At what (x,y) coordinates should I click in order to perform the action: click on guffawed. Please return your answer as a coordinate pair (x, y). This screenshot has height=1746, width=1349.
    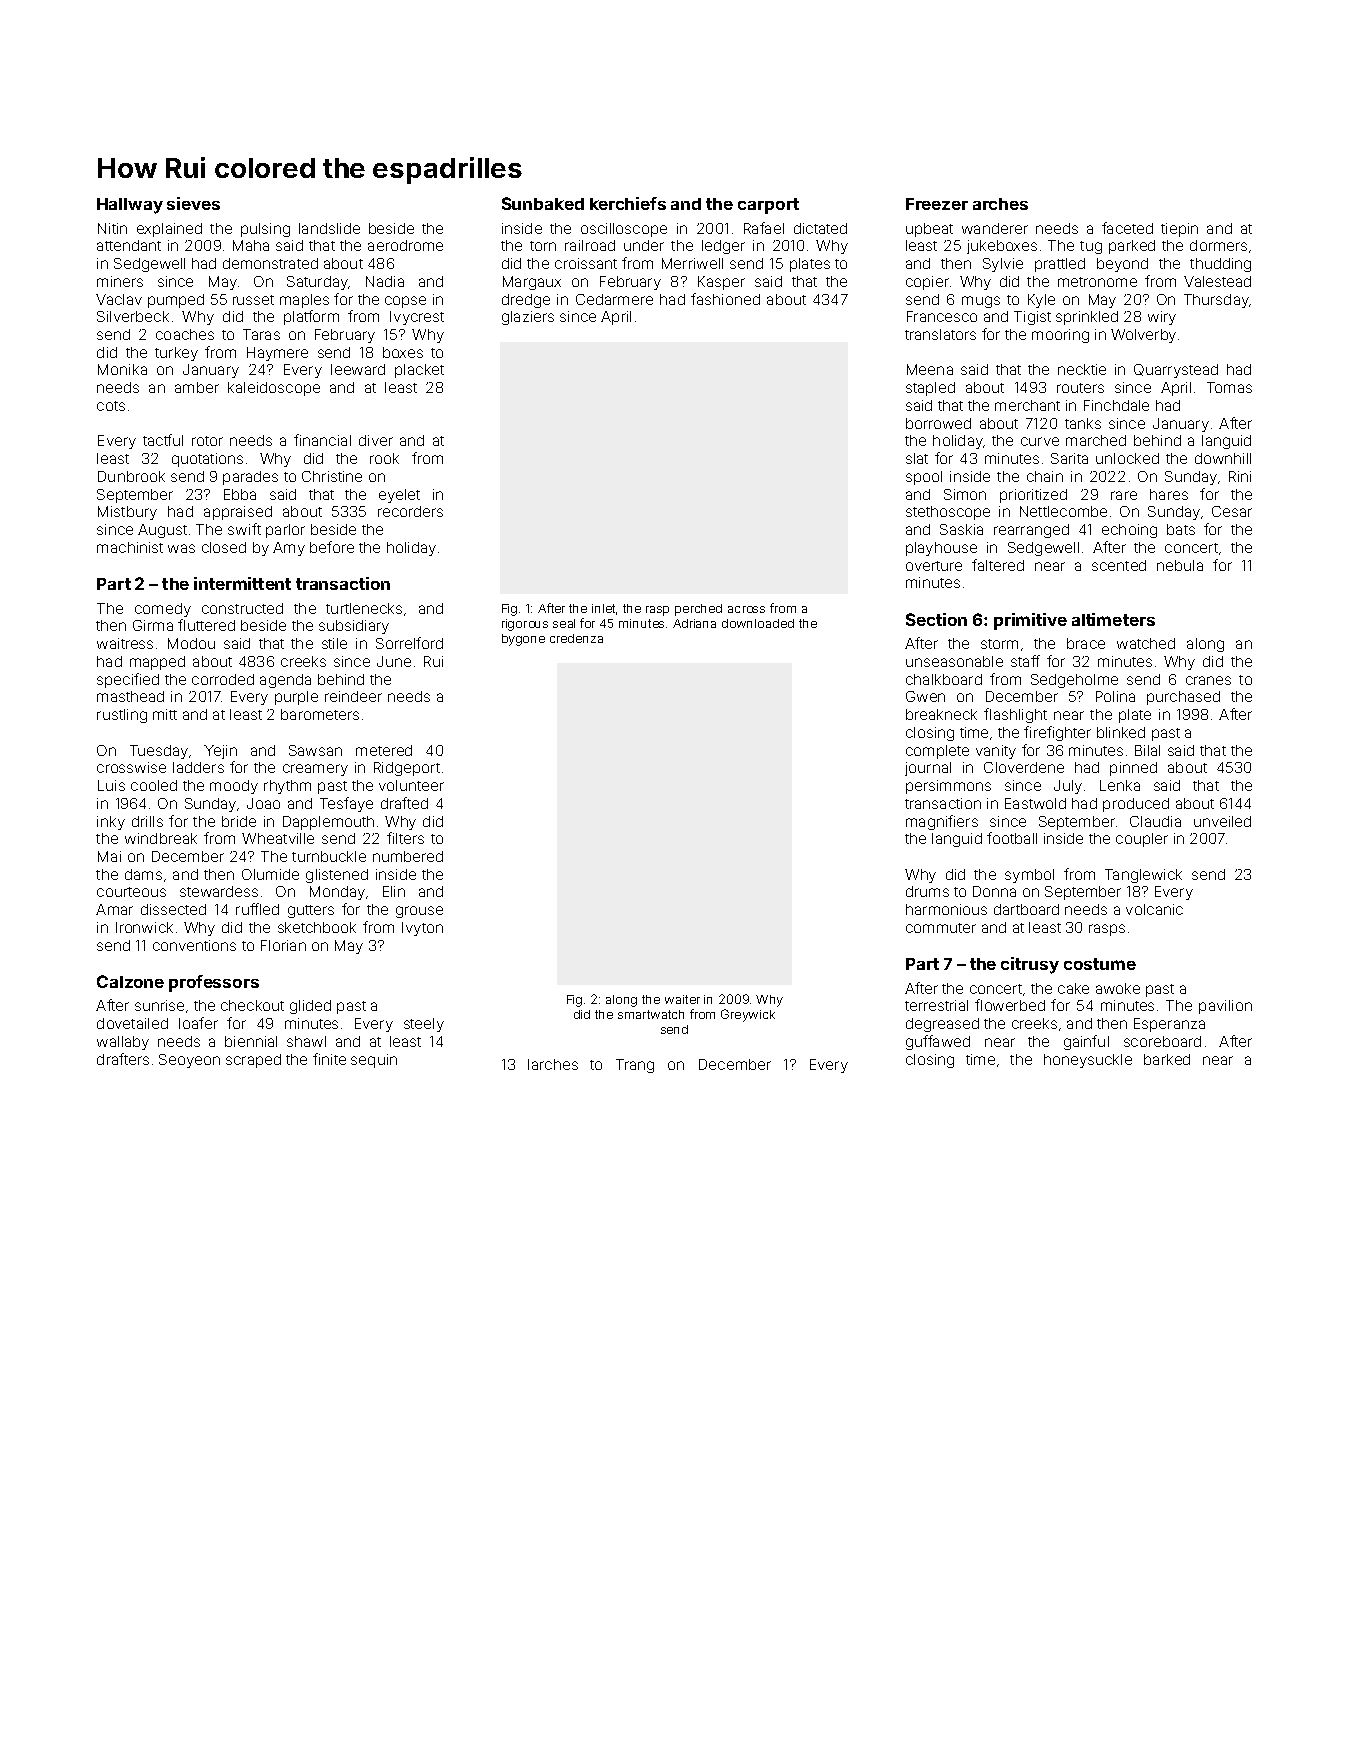
    Looking at the image, I should click on (938, 1042).
